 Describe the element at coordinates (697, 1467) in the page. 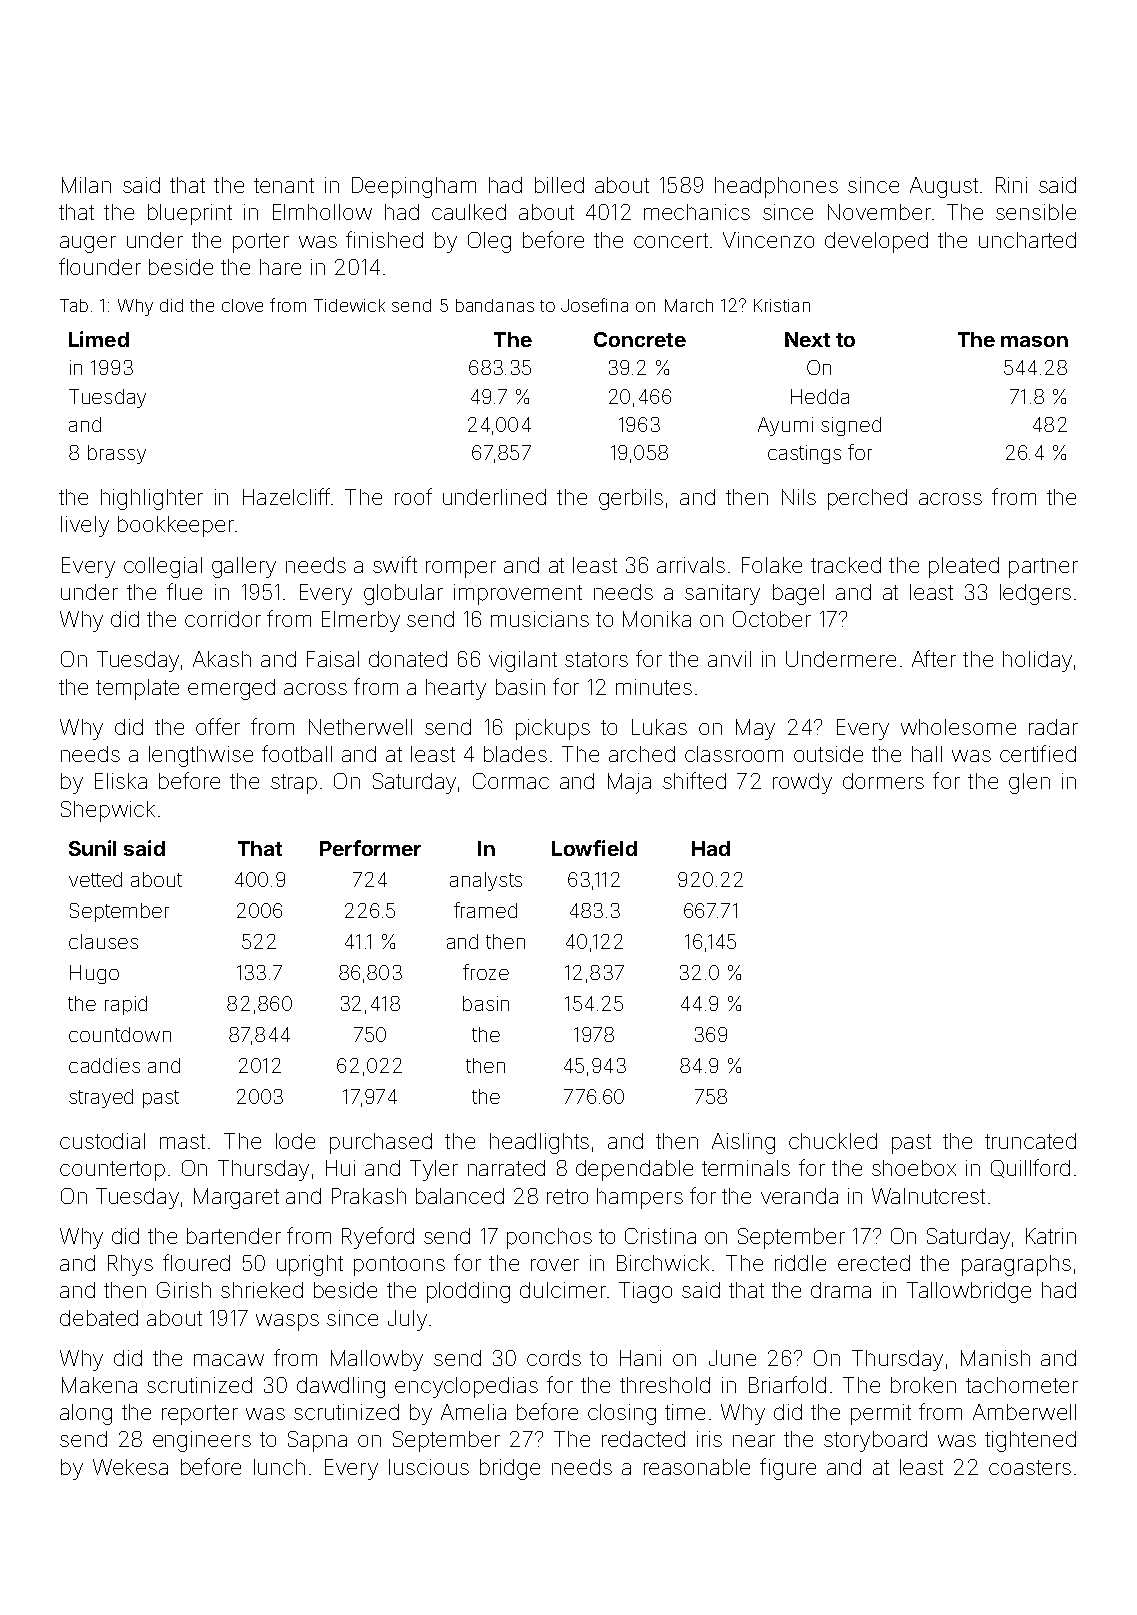

I see `reasonable` at that location.
